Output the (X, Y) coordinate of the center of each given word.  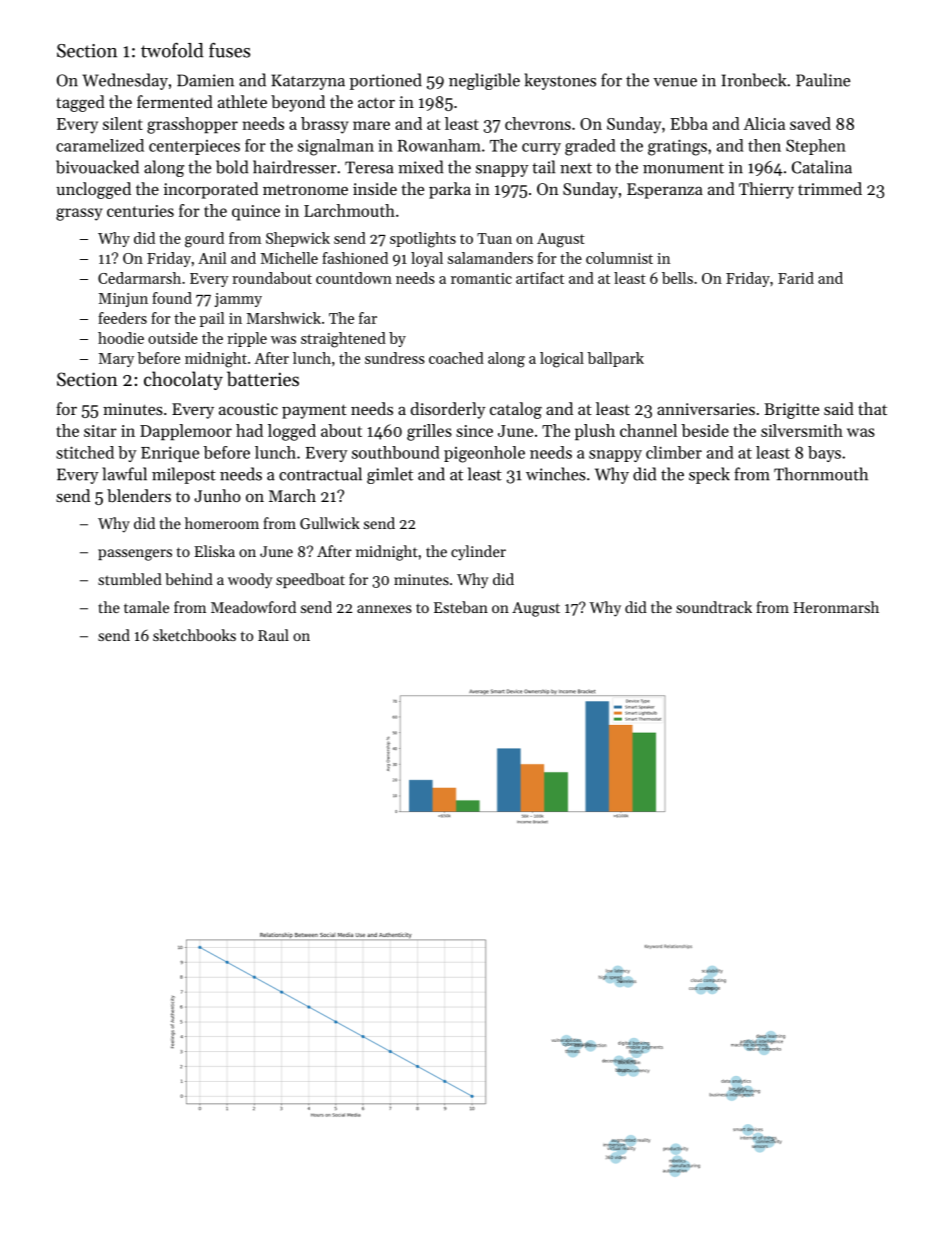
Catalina (822, 167)
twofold (172, 50)
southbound (396, 452)
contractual (320, 474)
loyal (427, 259)
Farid (796, 278)
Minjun (123, 300)
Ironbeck (754, 80)
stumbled (130, 579)
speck (709, 475)
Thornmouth (821, 474)
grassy (79, 214)
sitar (100, 431)
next (576, 168)
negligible (484, 81)
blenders (139, 495)
